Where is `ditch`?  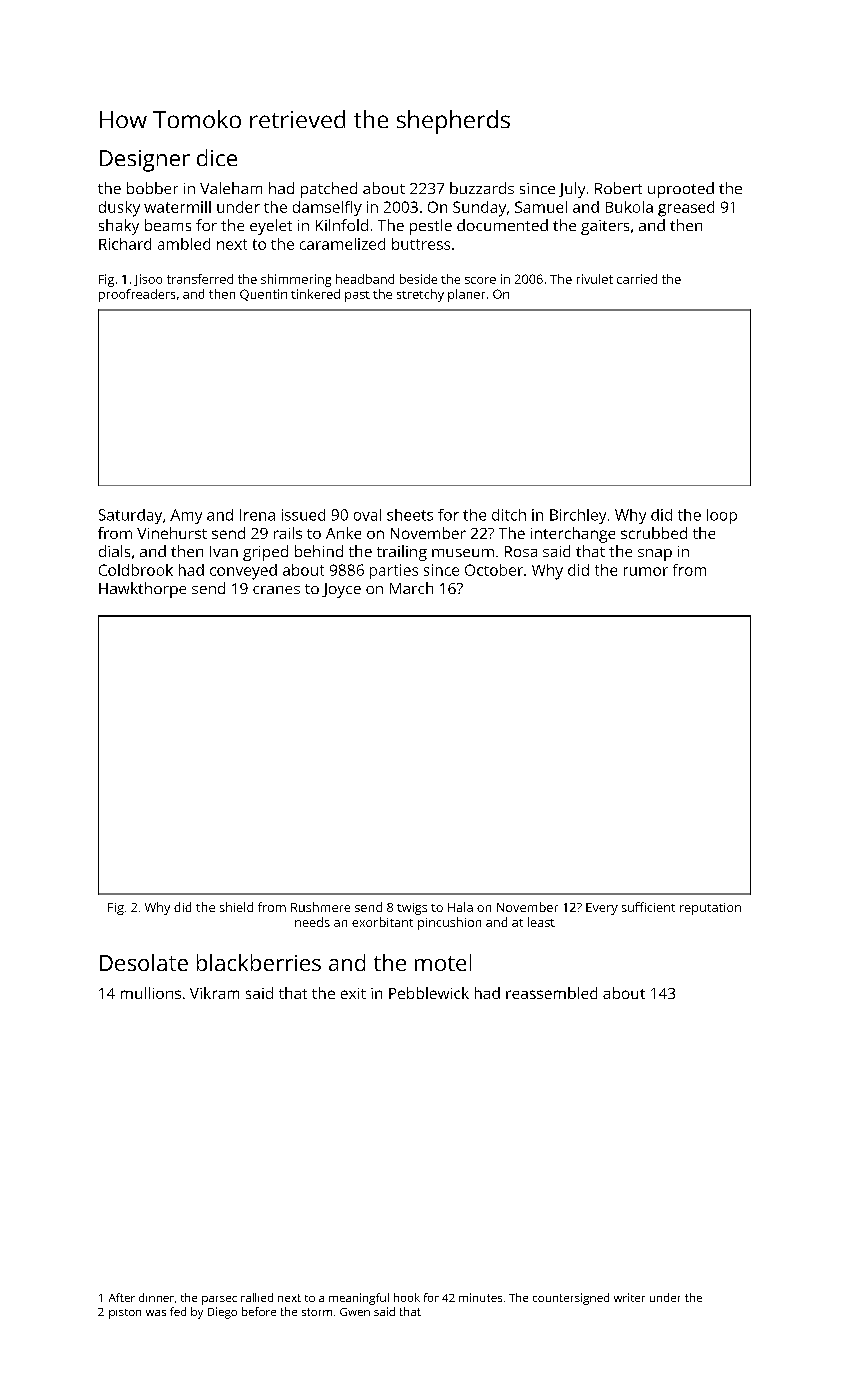
ditch is located at coordinates (509, 515).
